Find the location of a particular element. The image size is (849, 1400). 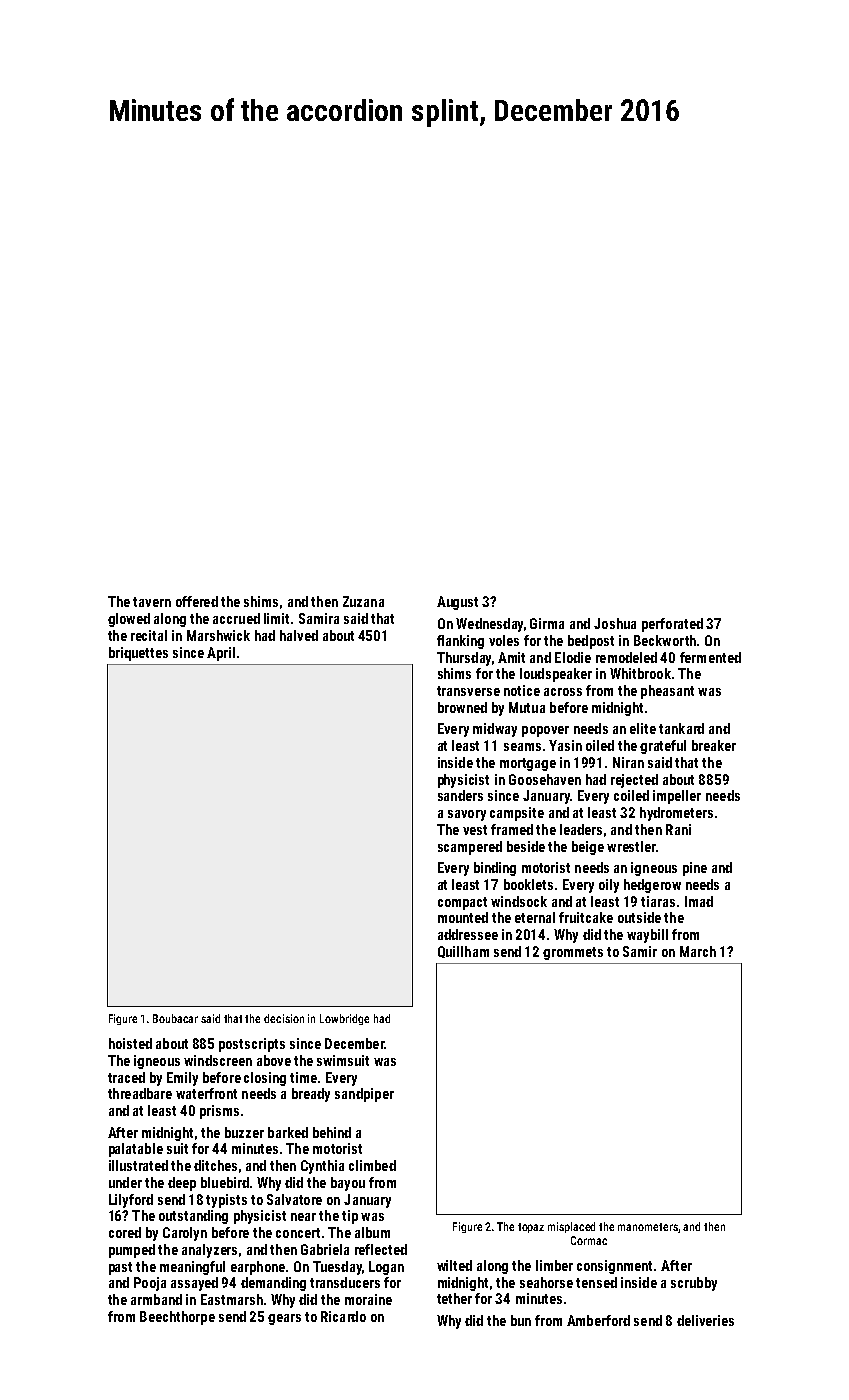

pine is located at coordinates (695, 869).
